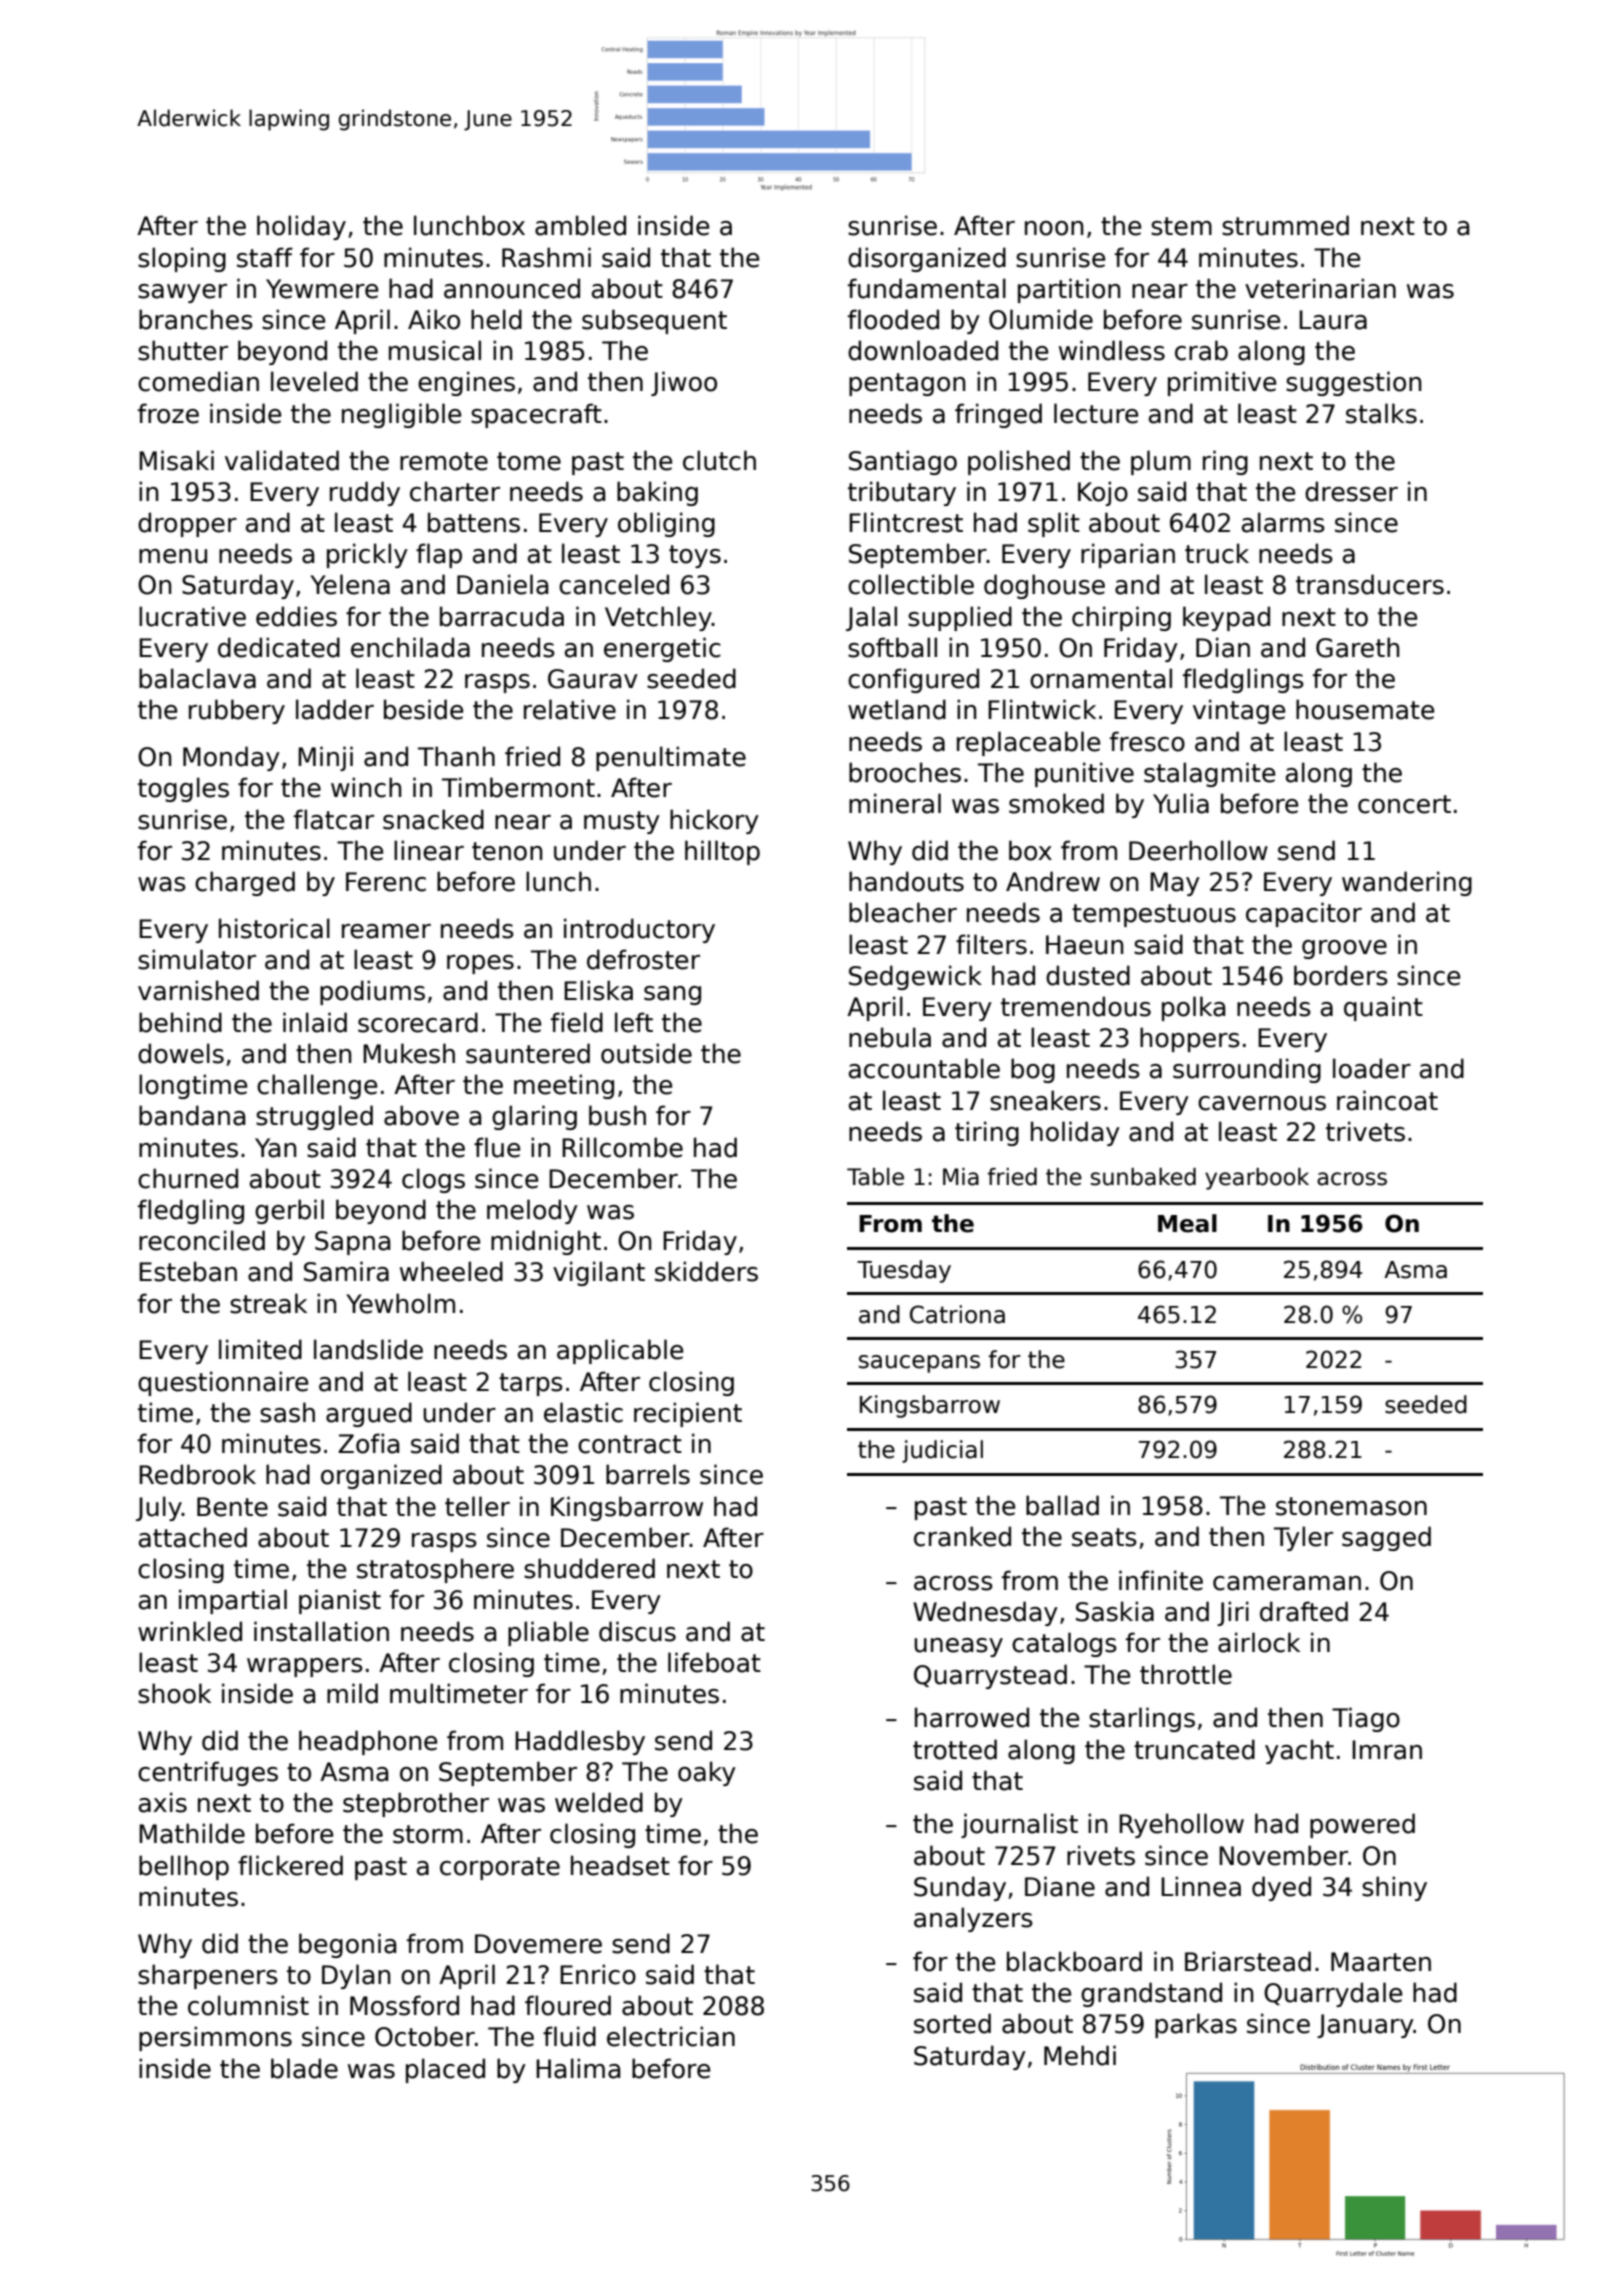 This page has height=2292, width=1620. I want to click on Vetchley, so click(658, 618).
